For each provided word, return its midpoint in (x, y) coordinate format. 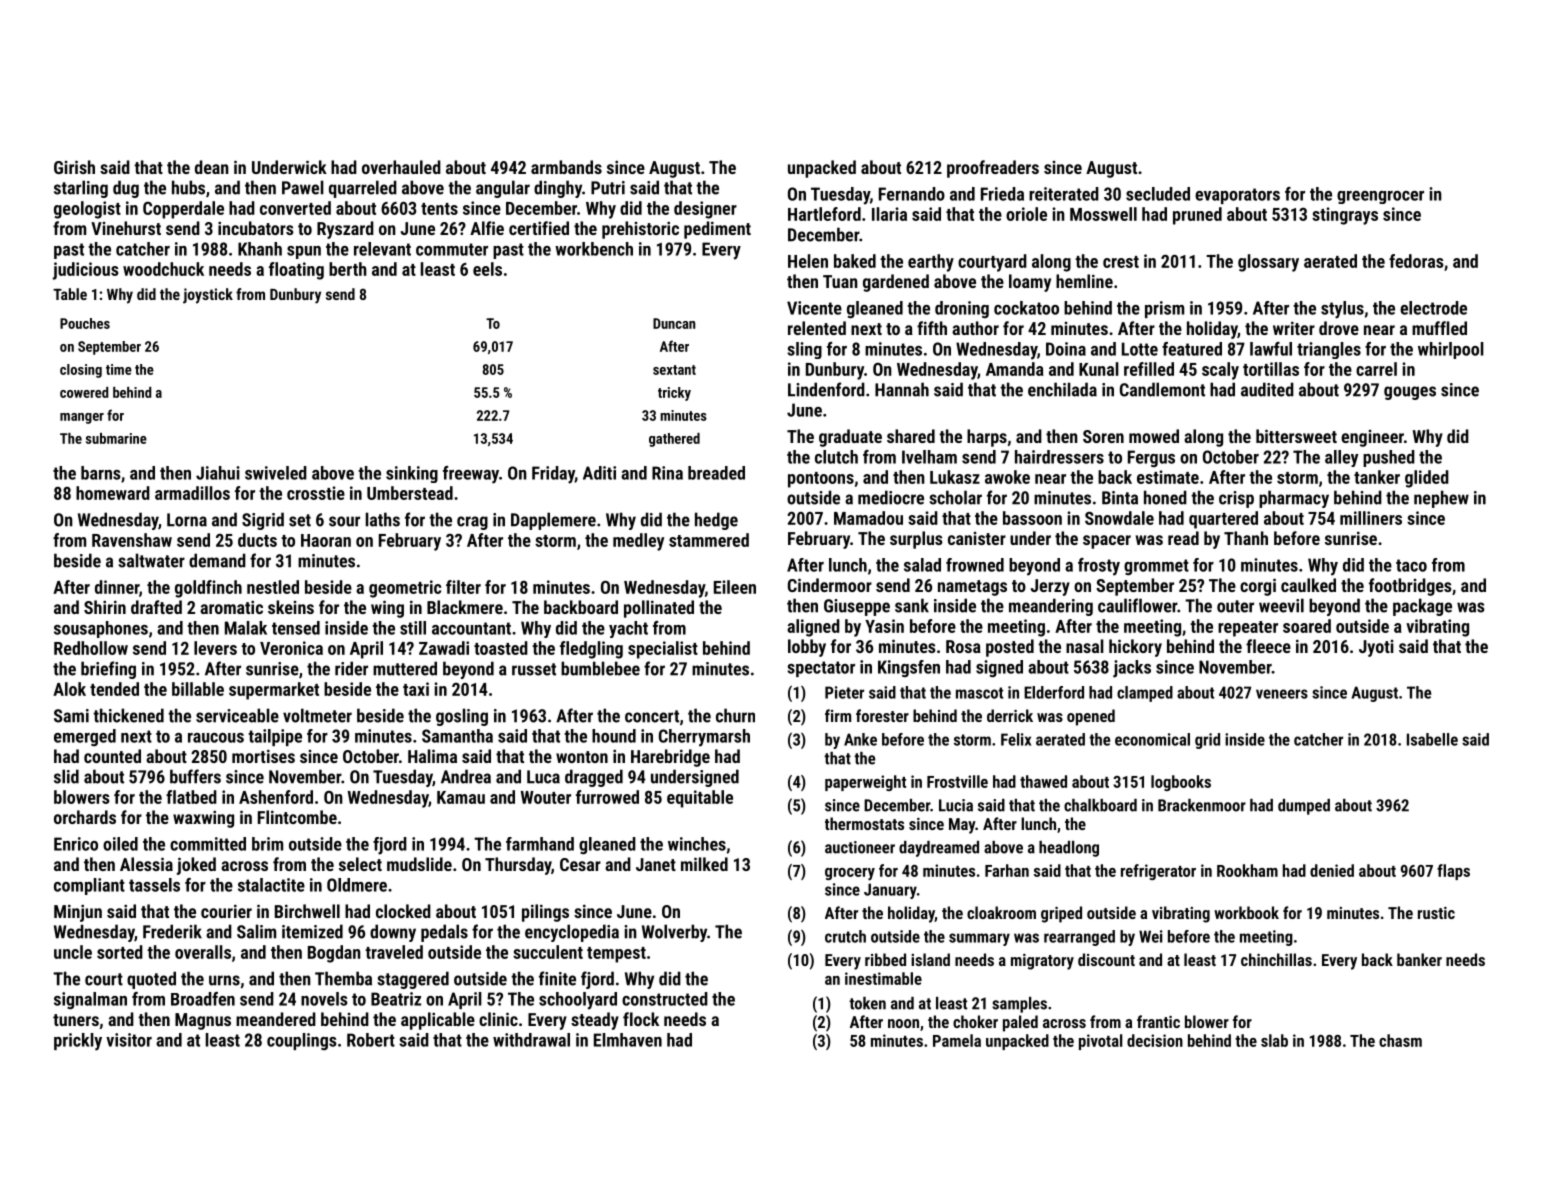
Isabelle (1432, 739)
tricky (674, 394)
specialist (663, 650)
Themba (343, 978)
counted (112, 756)
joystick (208, 296)
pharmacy (1294, 499)
